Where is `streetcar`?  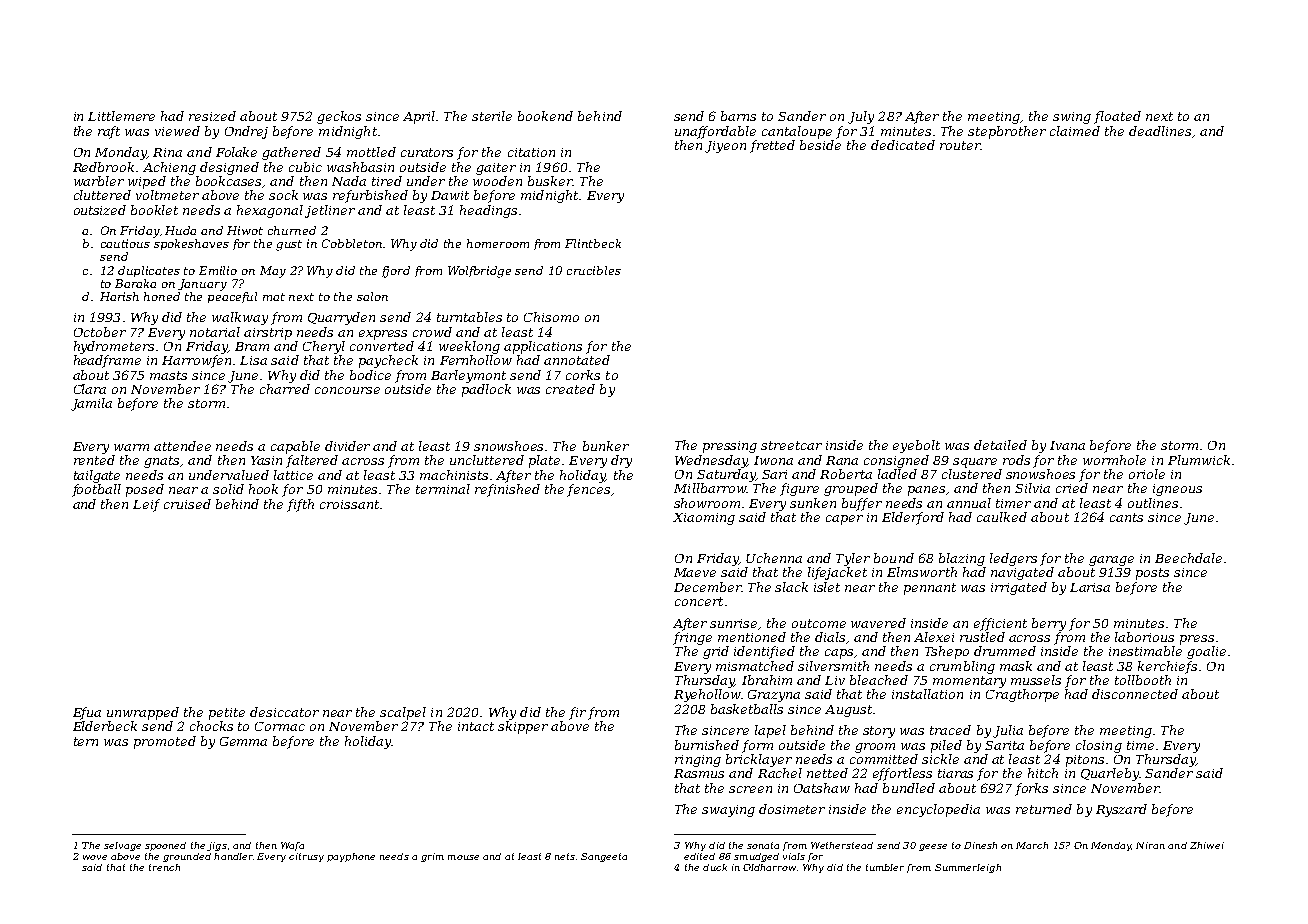
streetcar is located at coordinates (791, 445).
